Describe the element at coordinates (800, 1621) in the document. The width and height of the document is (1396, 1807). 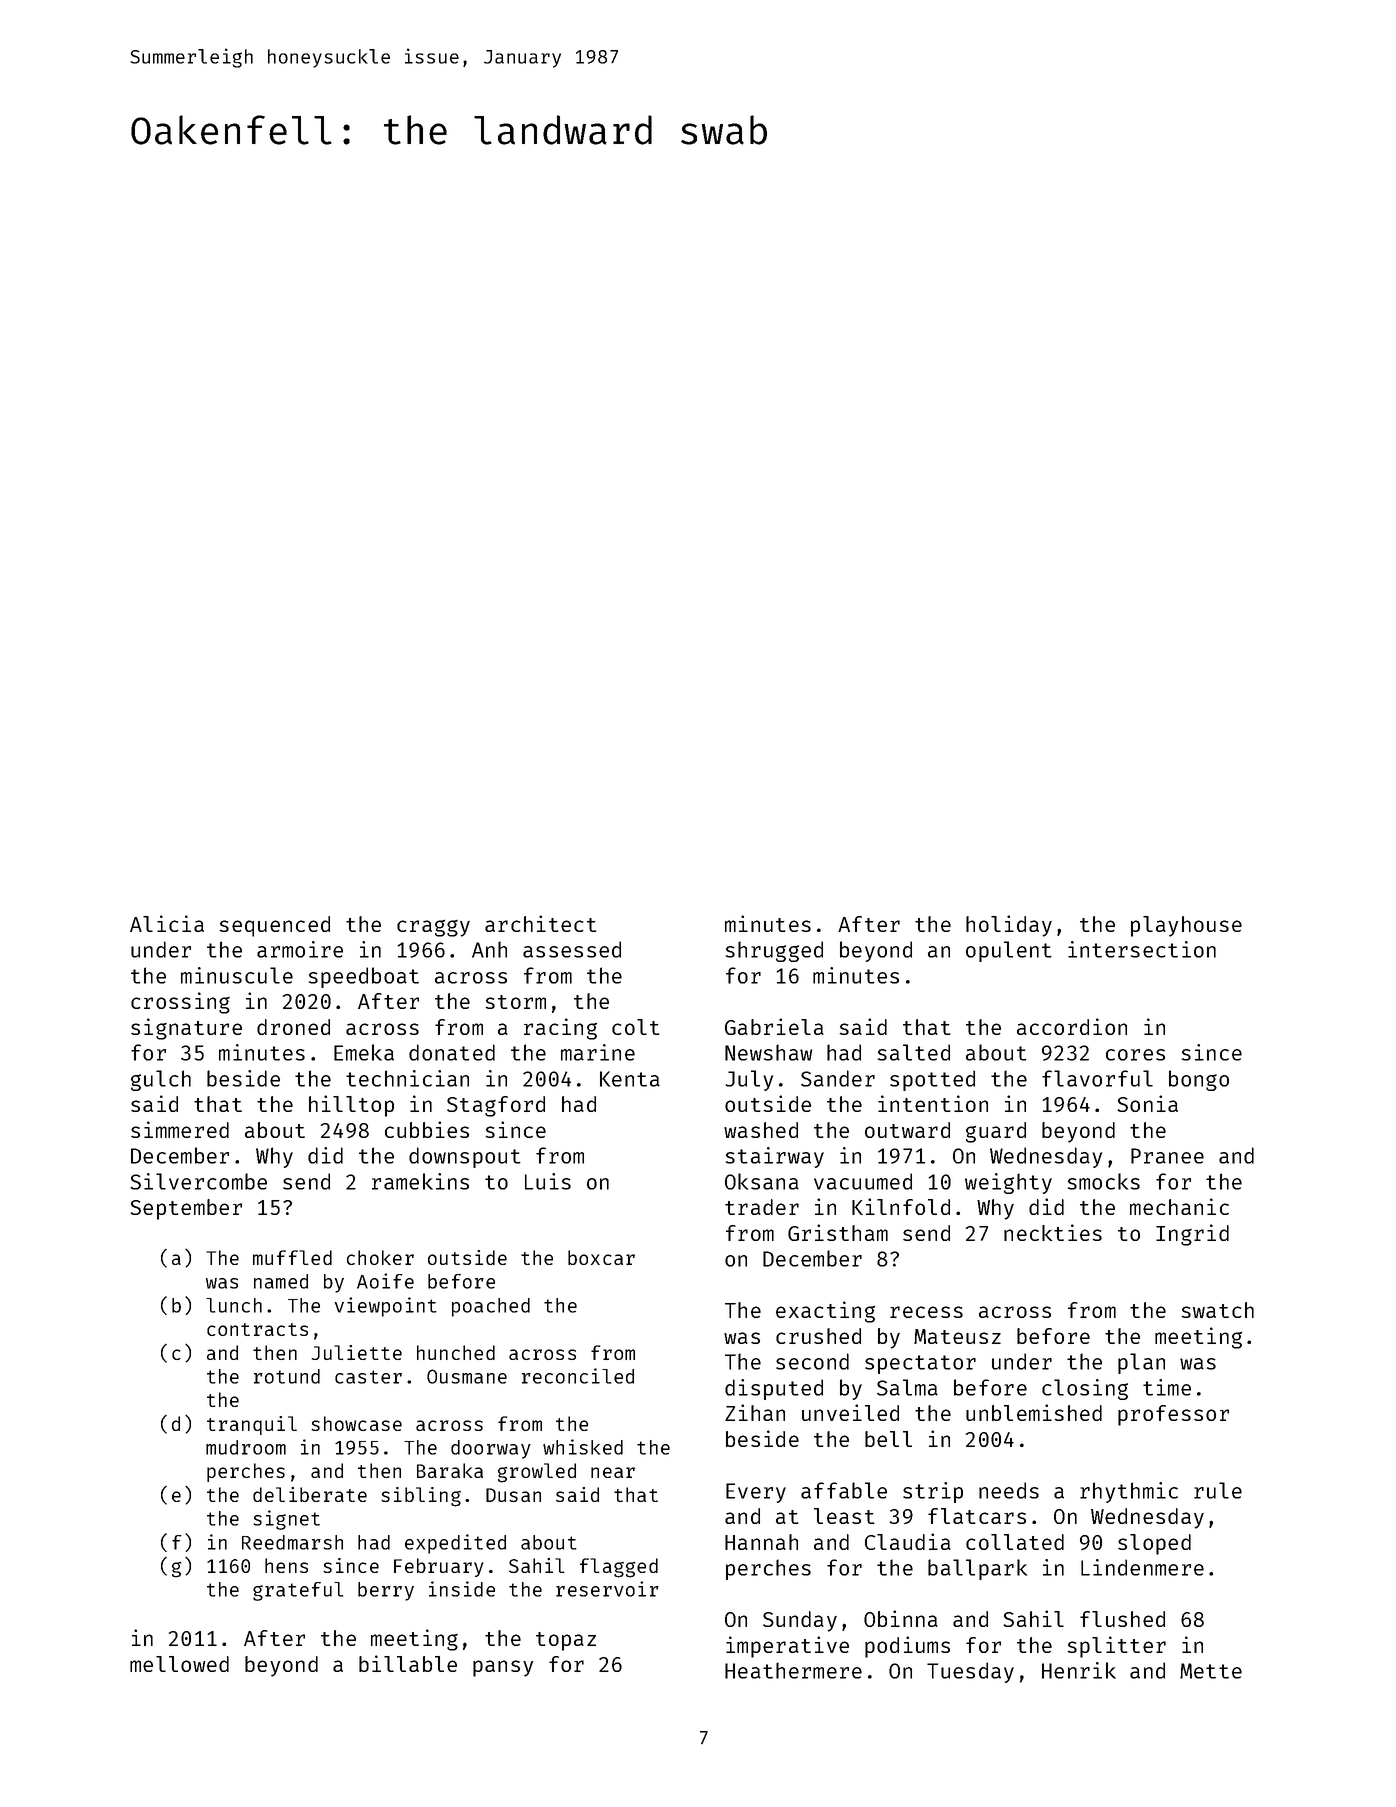
I see `Sunday` at that location.
